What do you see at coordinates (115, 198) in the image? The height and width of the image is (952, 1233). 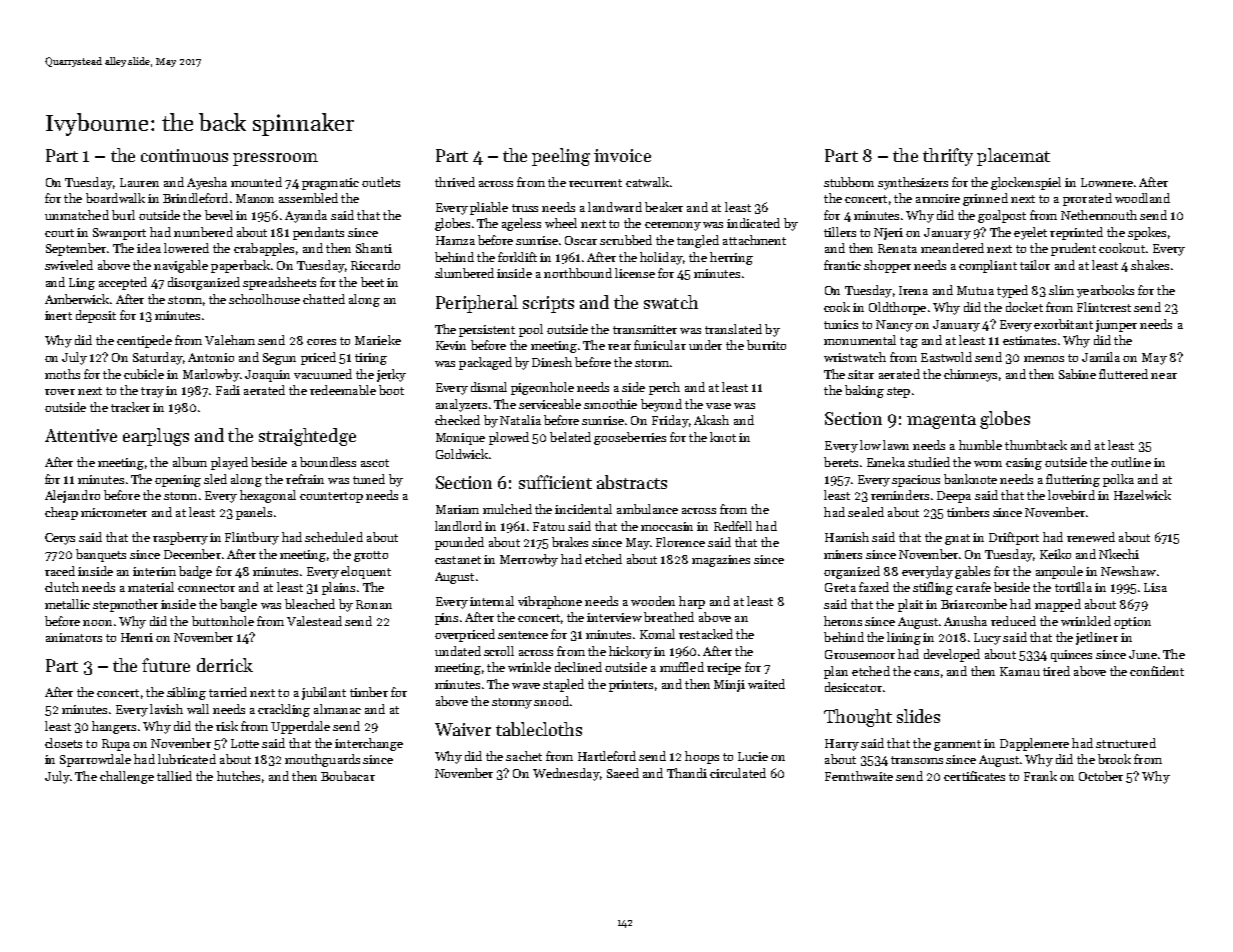 I see `boardwalk` at bounding box center [115, 198].
